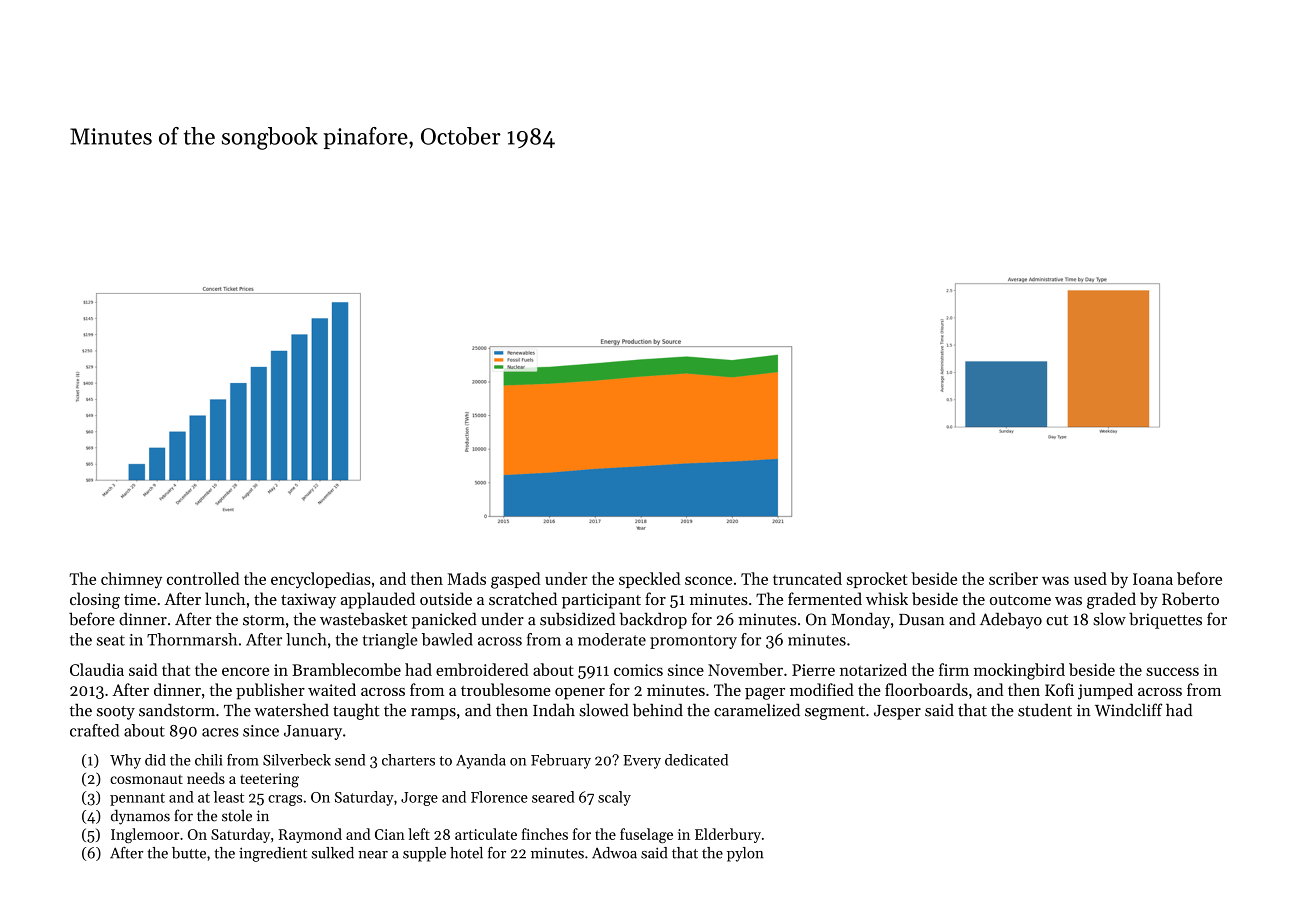 Image resolution: width=1308 pixels, height=924 pixels. I want to click on Ayanda, so click(481, 761).
